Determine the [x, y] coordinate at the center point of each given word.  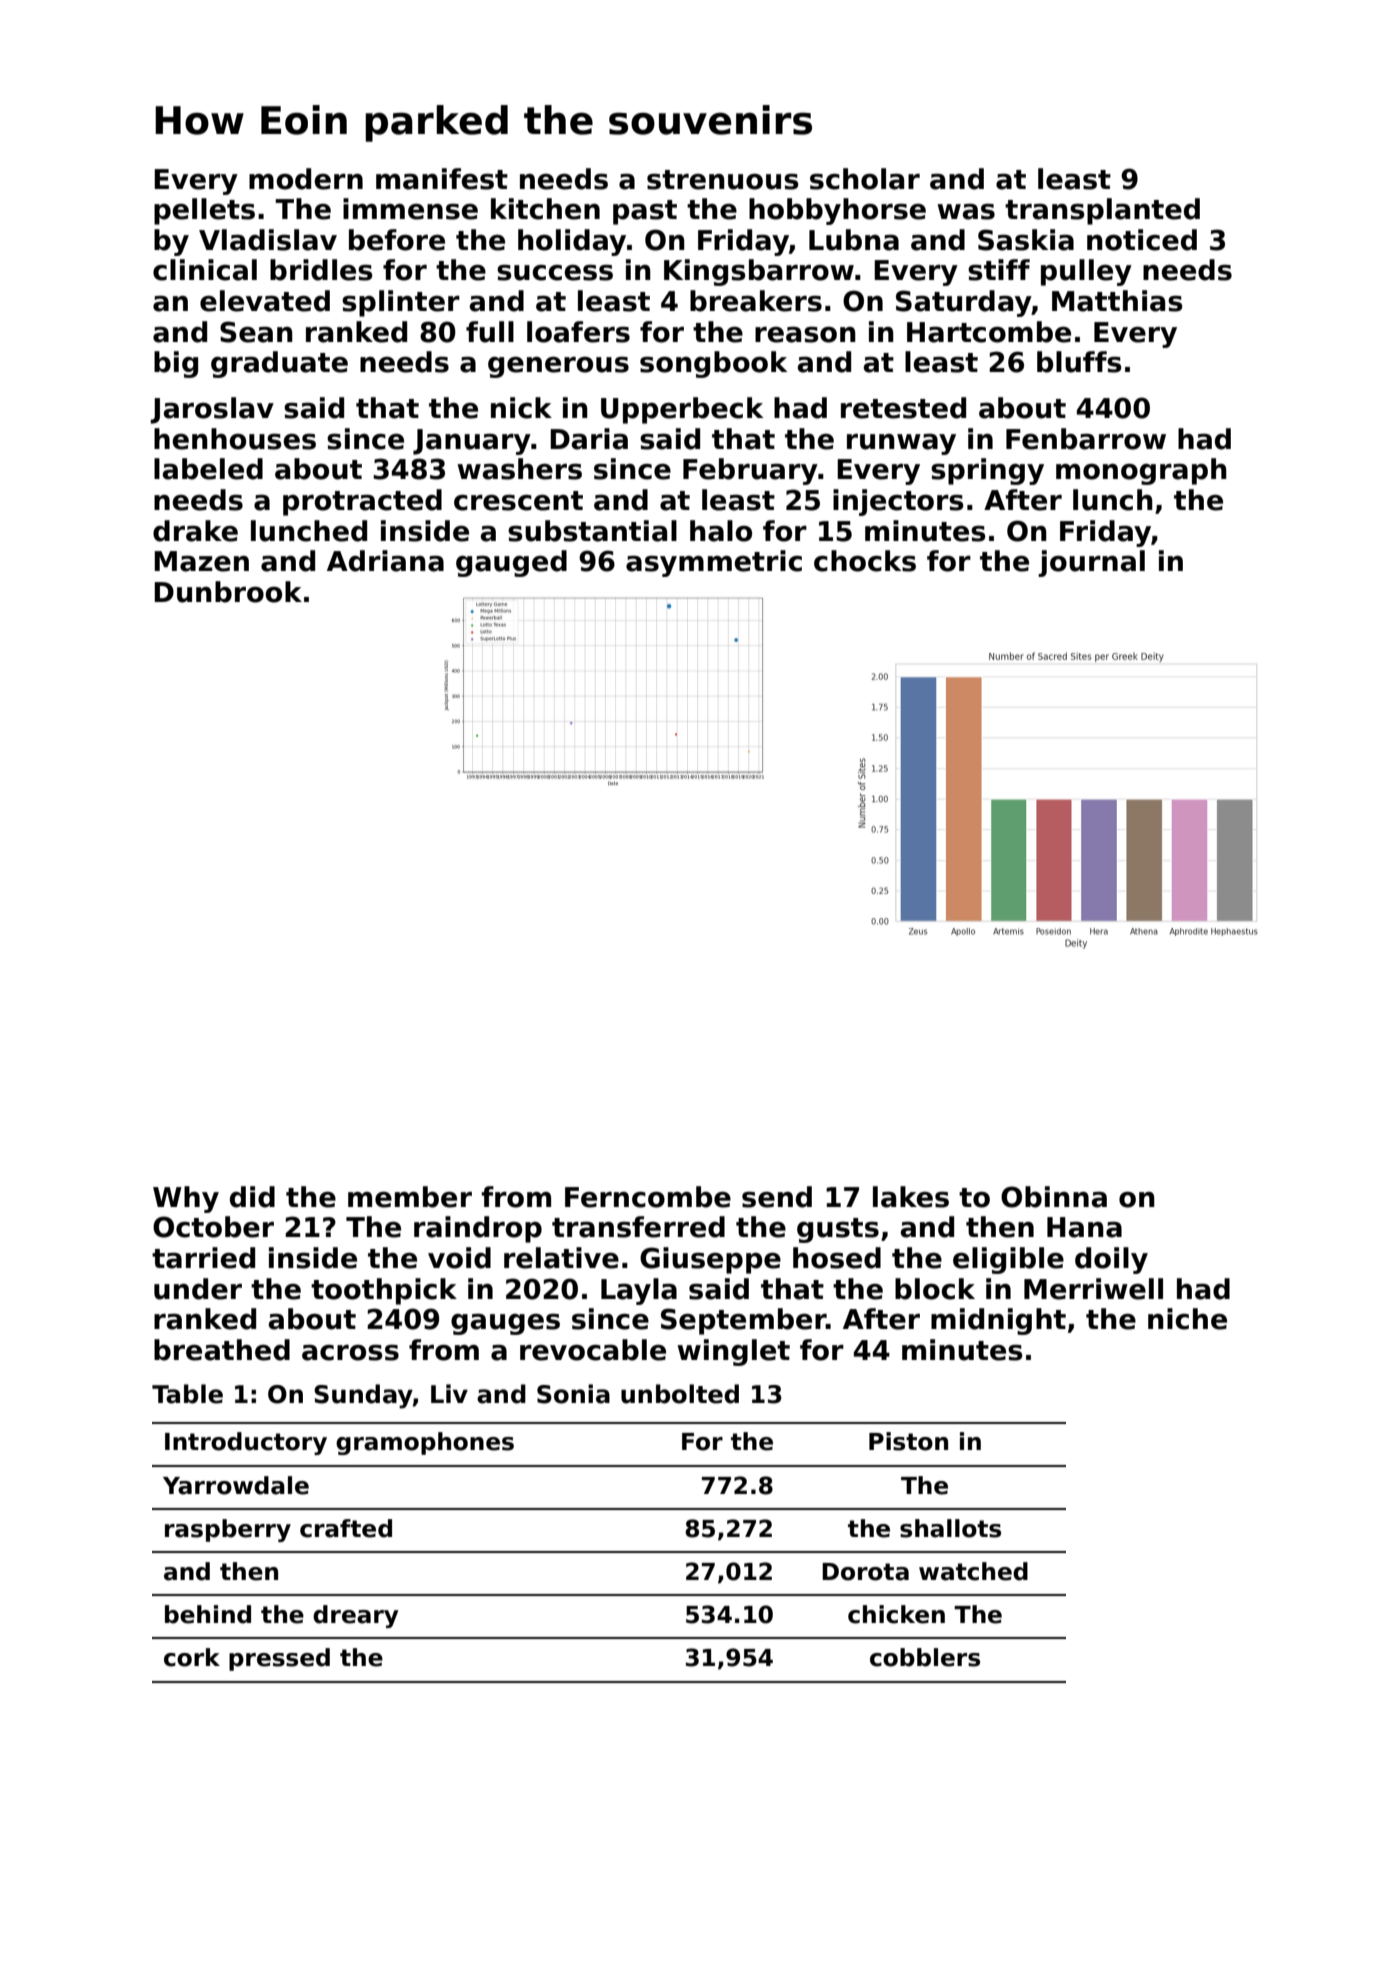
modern [306, 179]
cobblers [925, 1657]
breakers [756, 301]
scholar [865, 179]
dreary [356, 1616]
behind [208, 1614]
